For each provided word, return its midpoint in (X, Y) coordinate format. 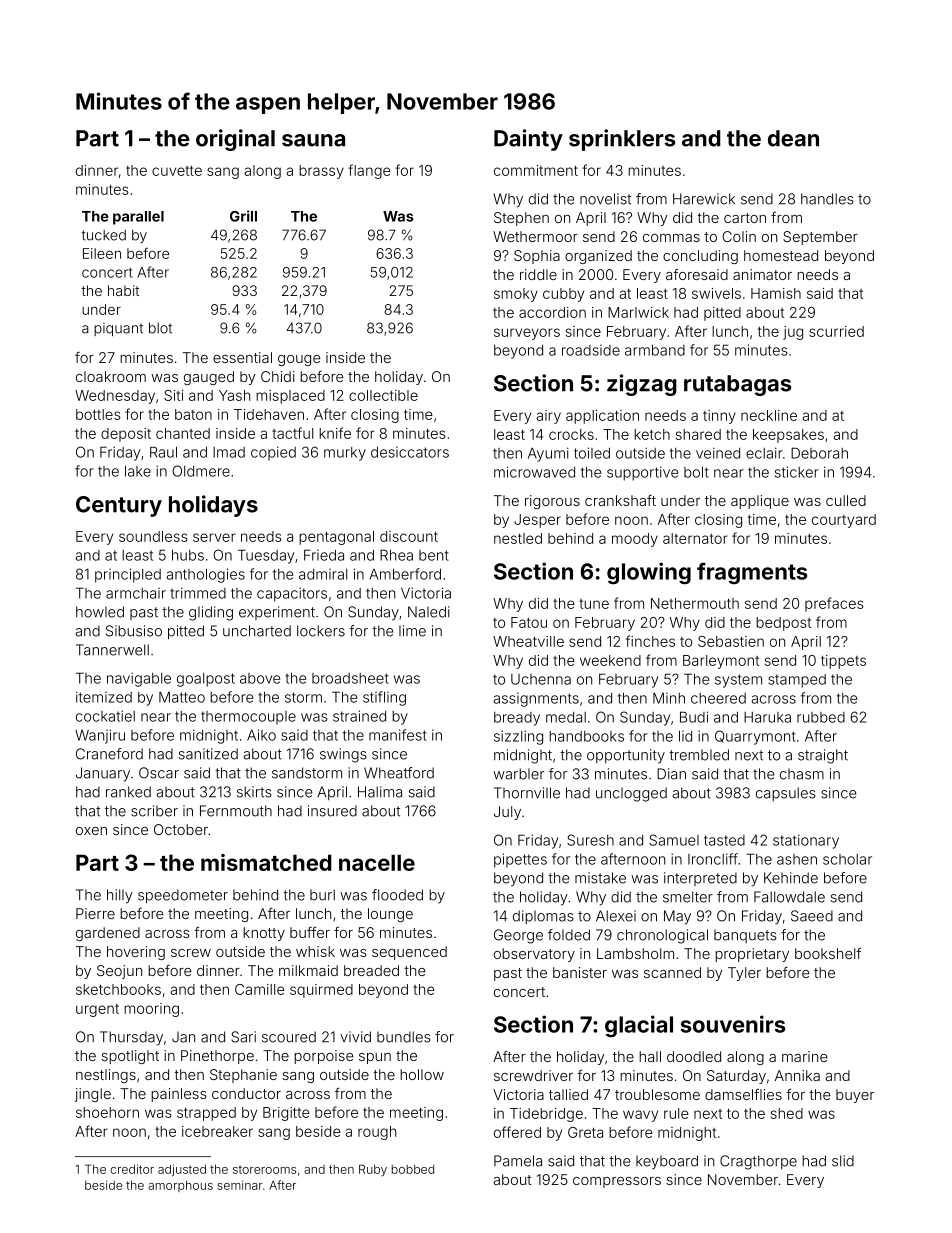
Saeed (812, 916)
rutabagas (738, 385)
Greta (585, 1132)
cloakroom (111, 376)
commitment (536, 170)
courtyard (844, 521)
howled (100, 612)
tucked (103, 235)
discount (409, 536)
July (507, 813)
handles (827, 199)
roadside (591, 350)
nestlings (106, 1076)
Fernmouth (236, 811)
